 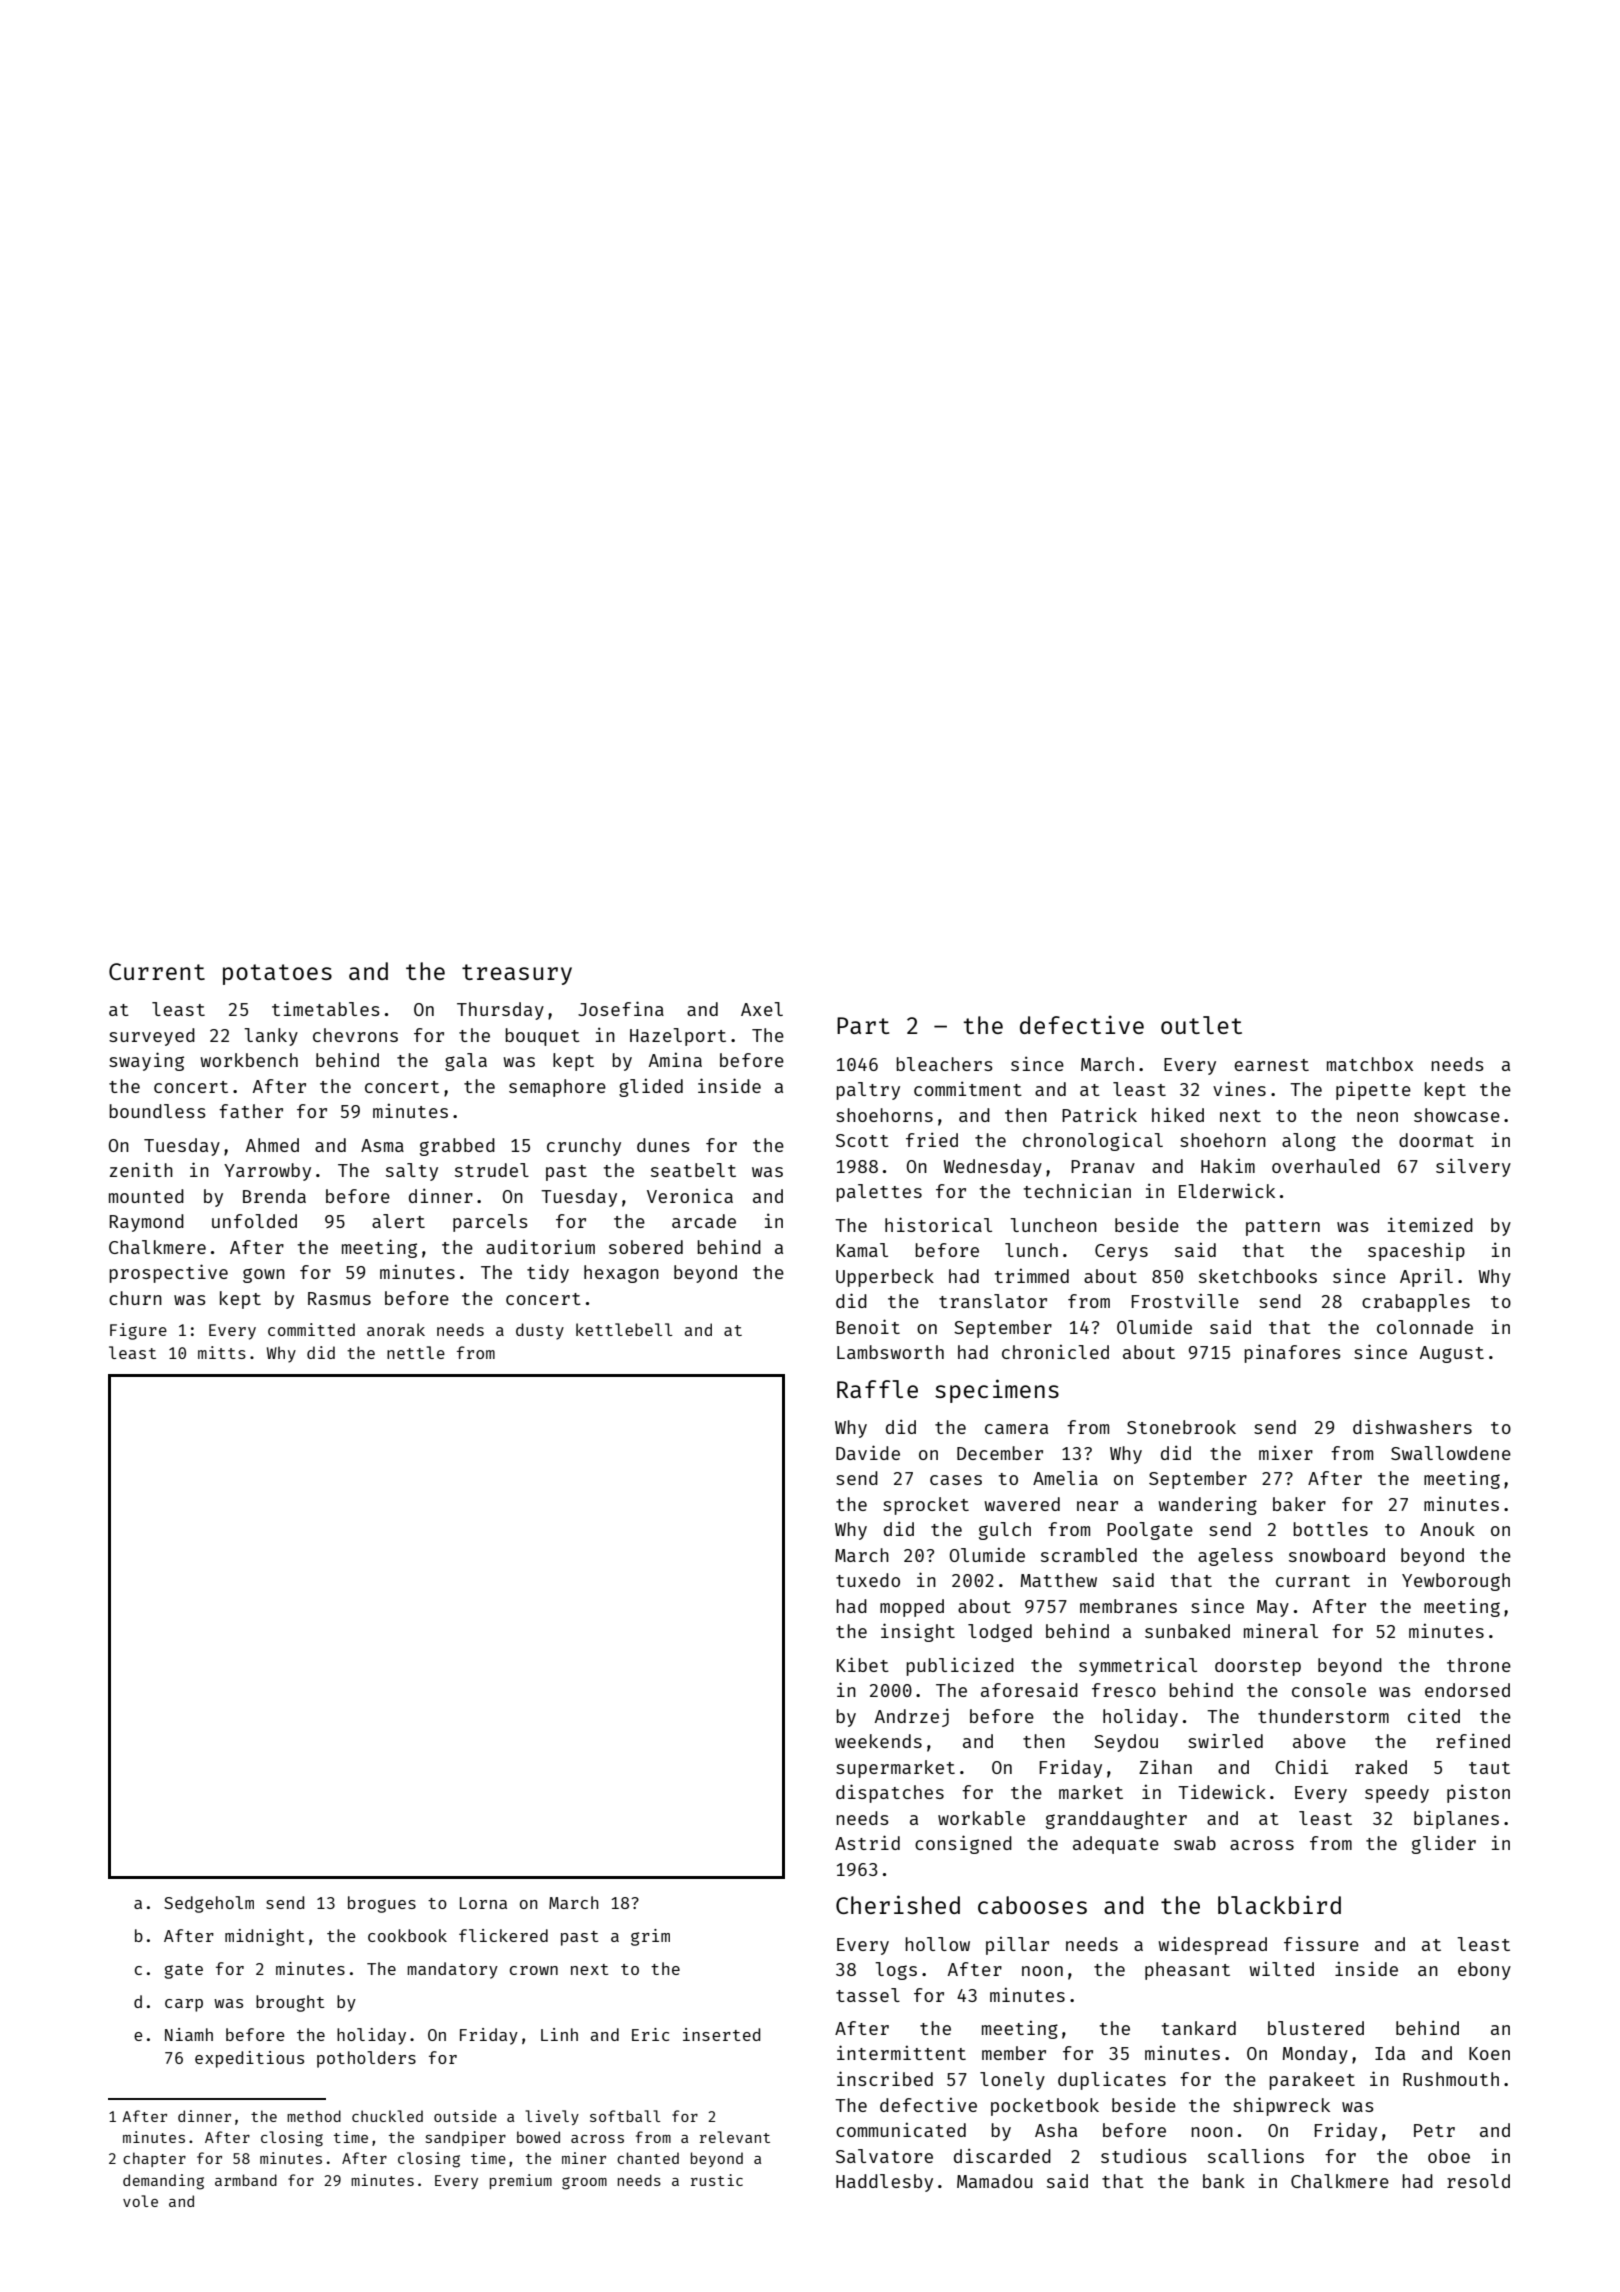 What do you see at coordinates (209, 1904) in the screenshot?
I see `Sedgeholm` at bounding box center [209, 1904].
